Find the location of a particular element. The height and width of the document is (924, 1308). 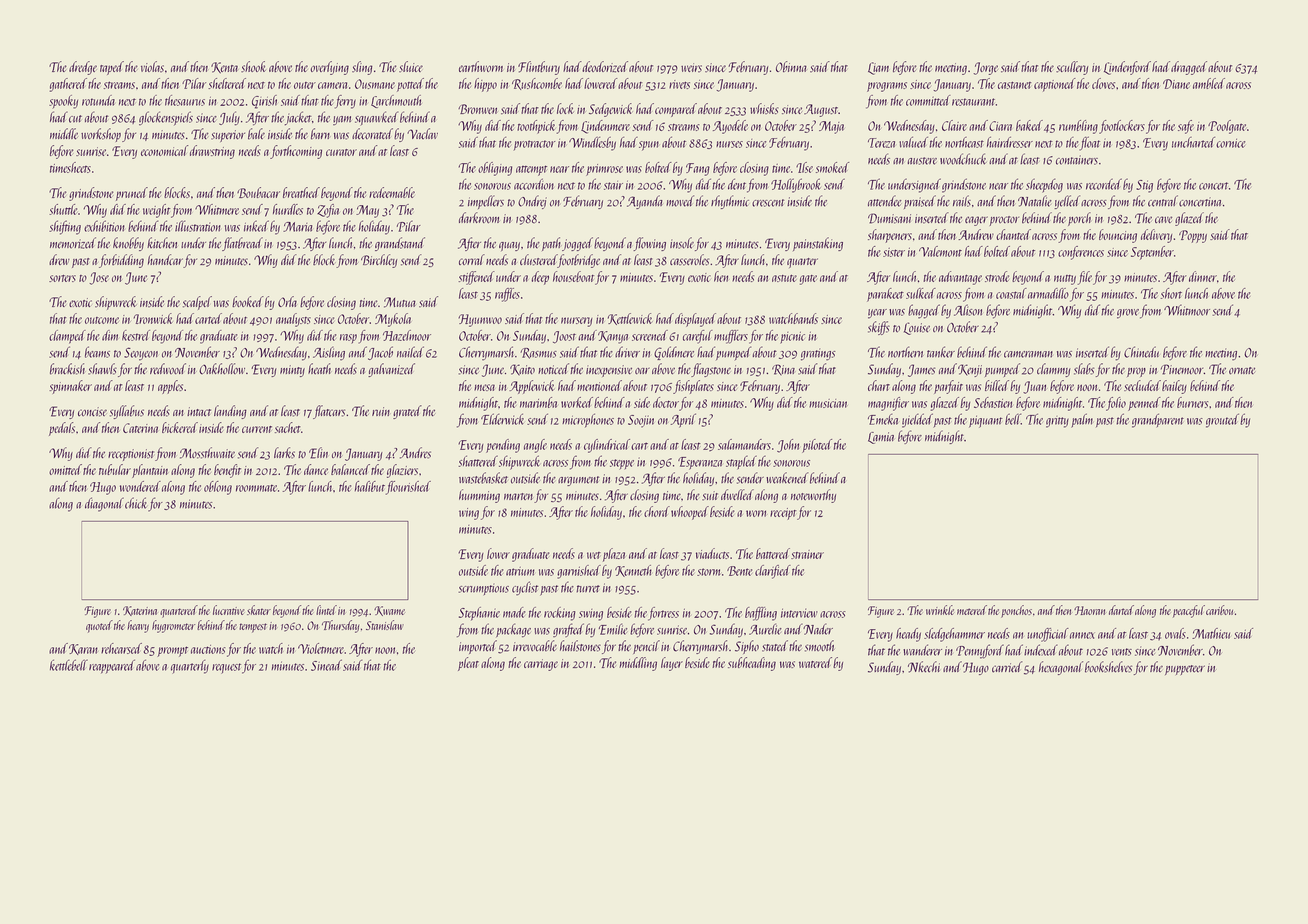

Poppy is located at coordinates (1193, 236).
